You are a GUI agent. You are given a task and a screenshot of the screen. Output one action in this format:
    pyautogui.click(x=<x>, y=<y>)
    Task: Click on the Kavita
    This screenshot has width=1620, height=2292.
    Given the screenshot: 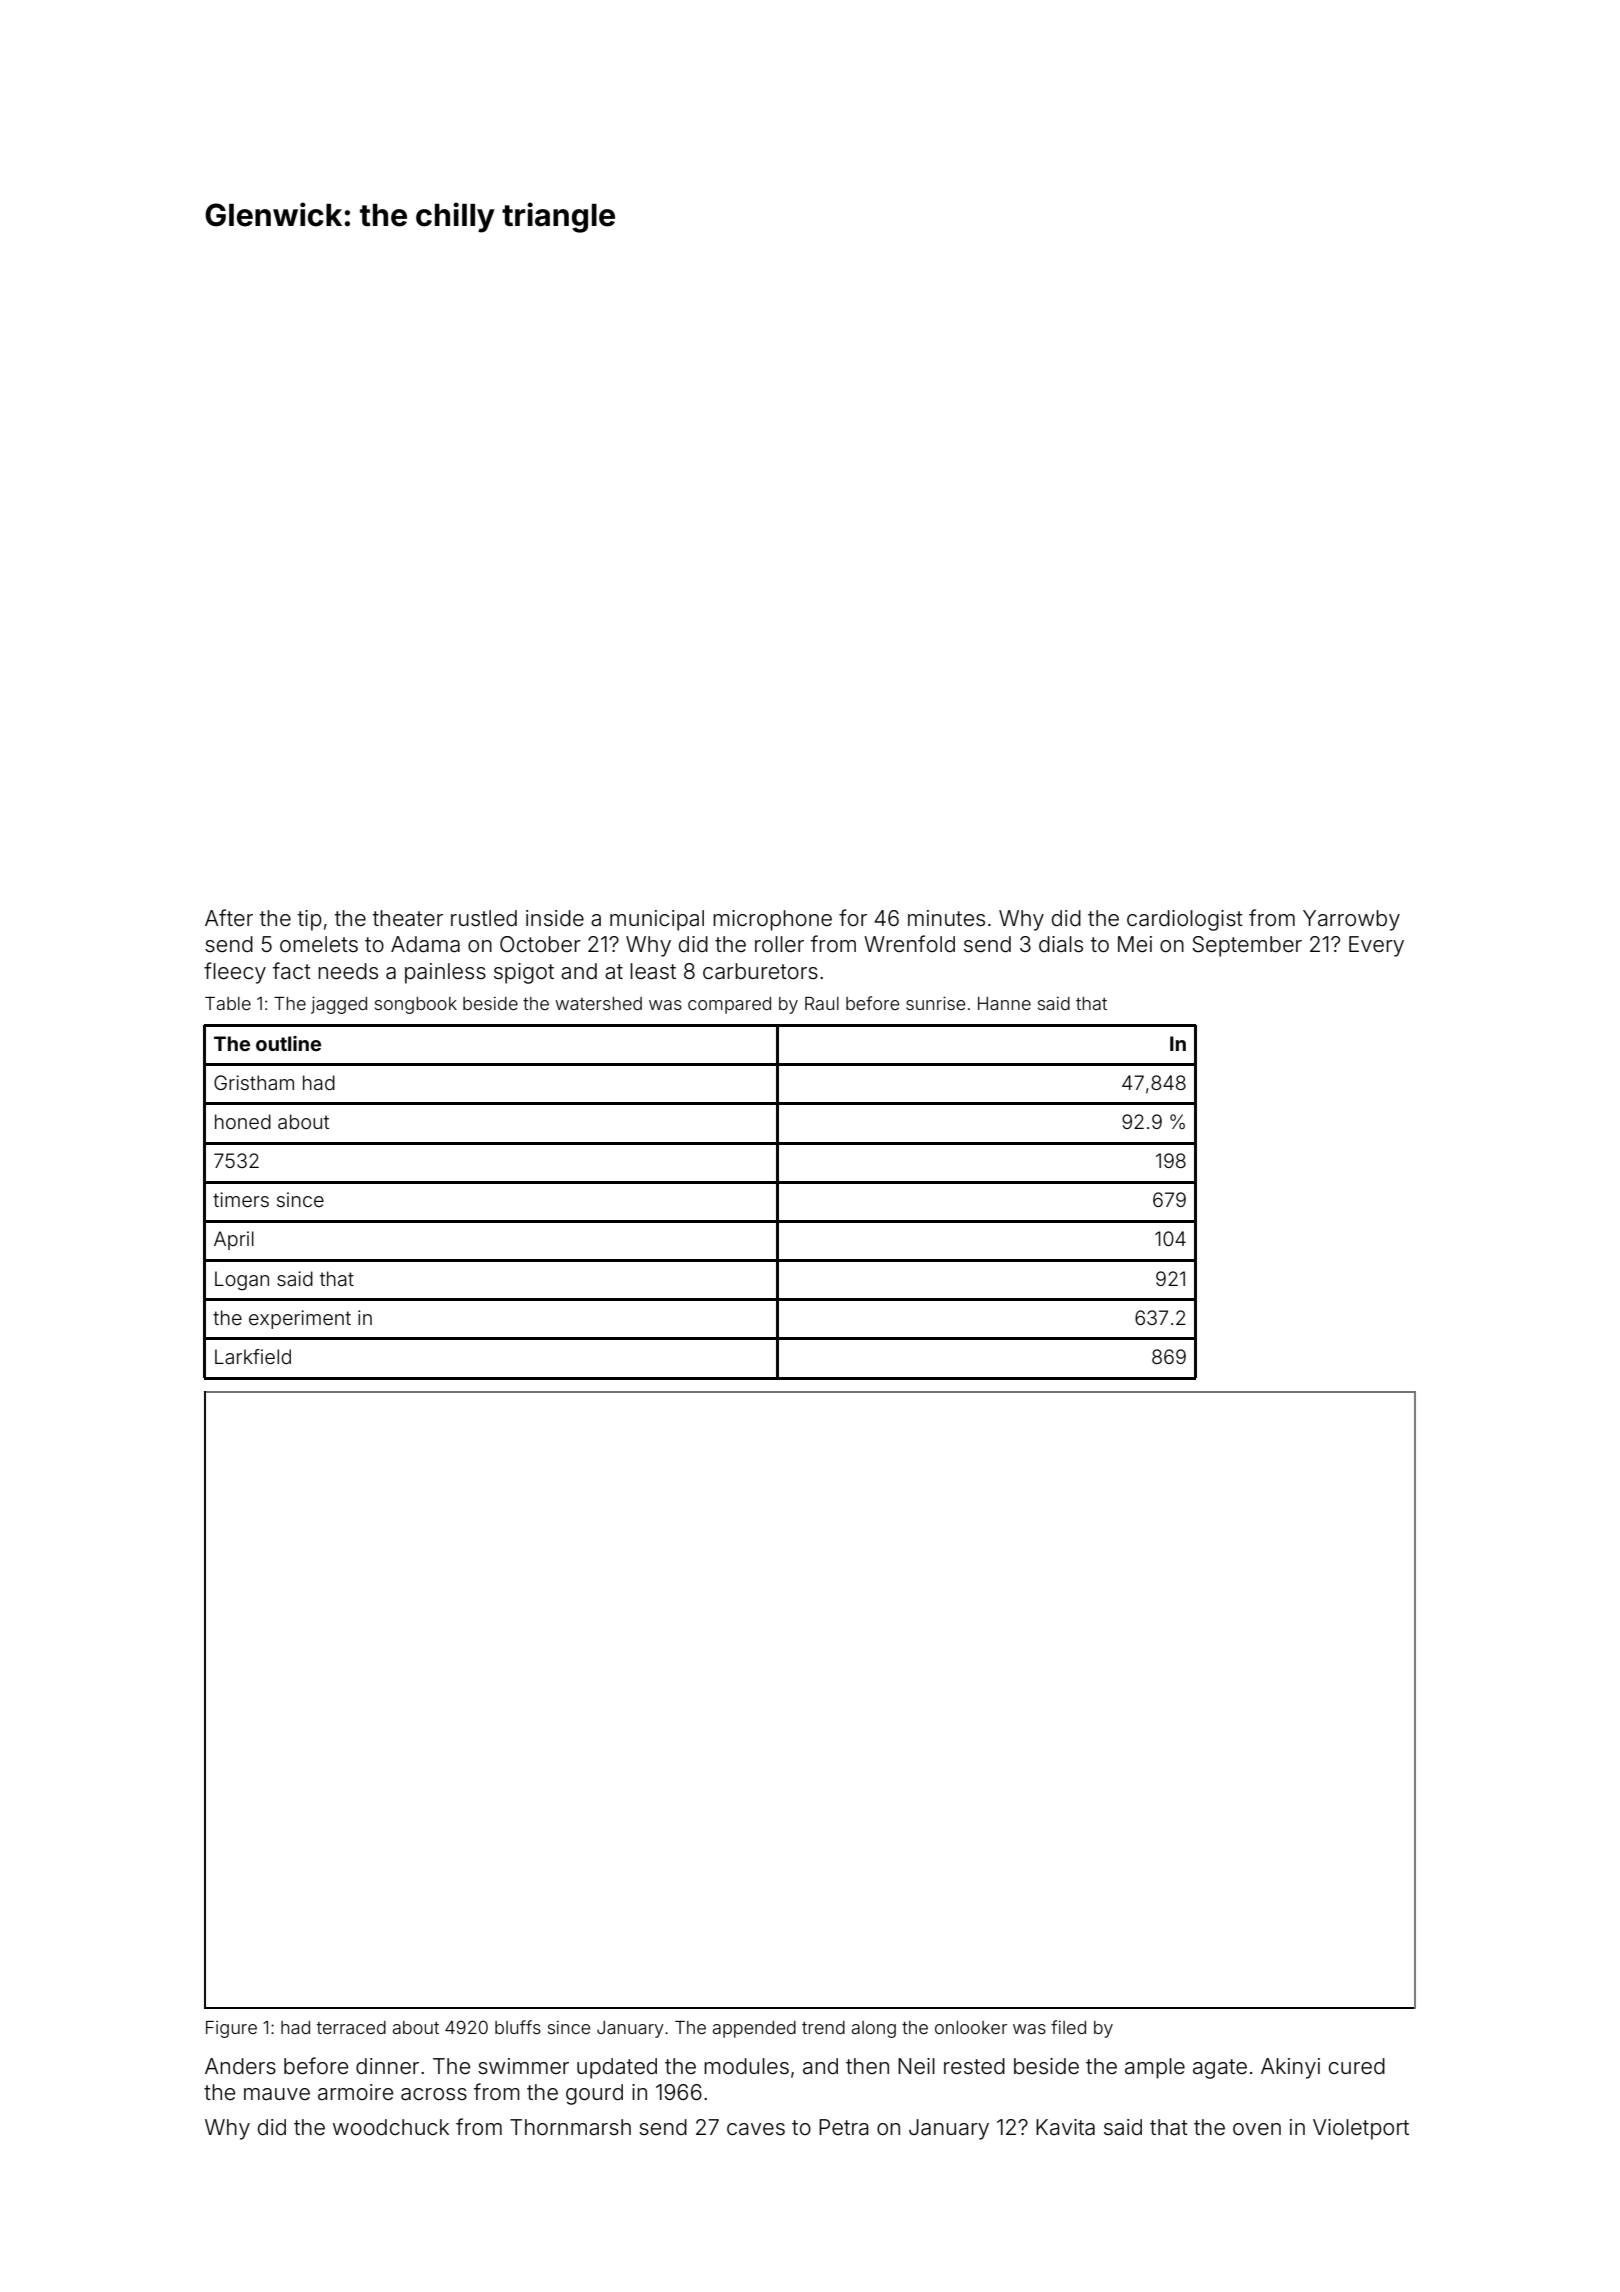 What is the action you would take?
    pyautogui.click(x=1065, y=2127)
